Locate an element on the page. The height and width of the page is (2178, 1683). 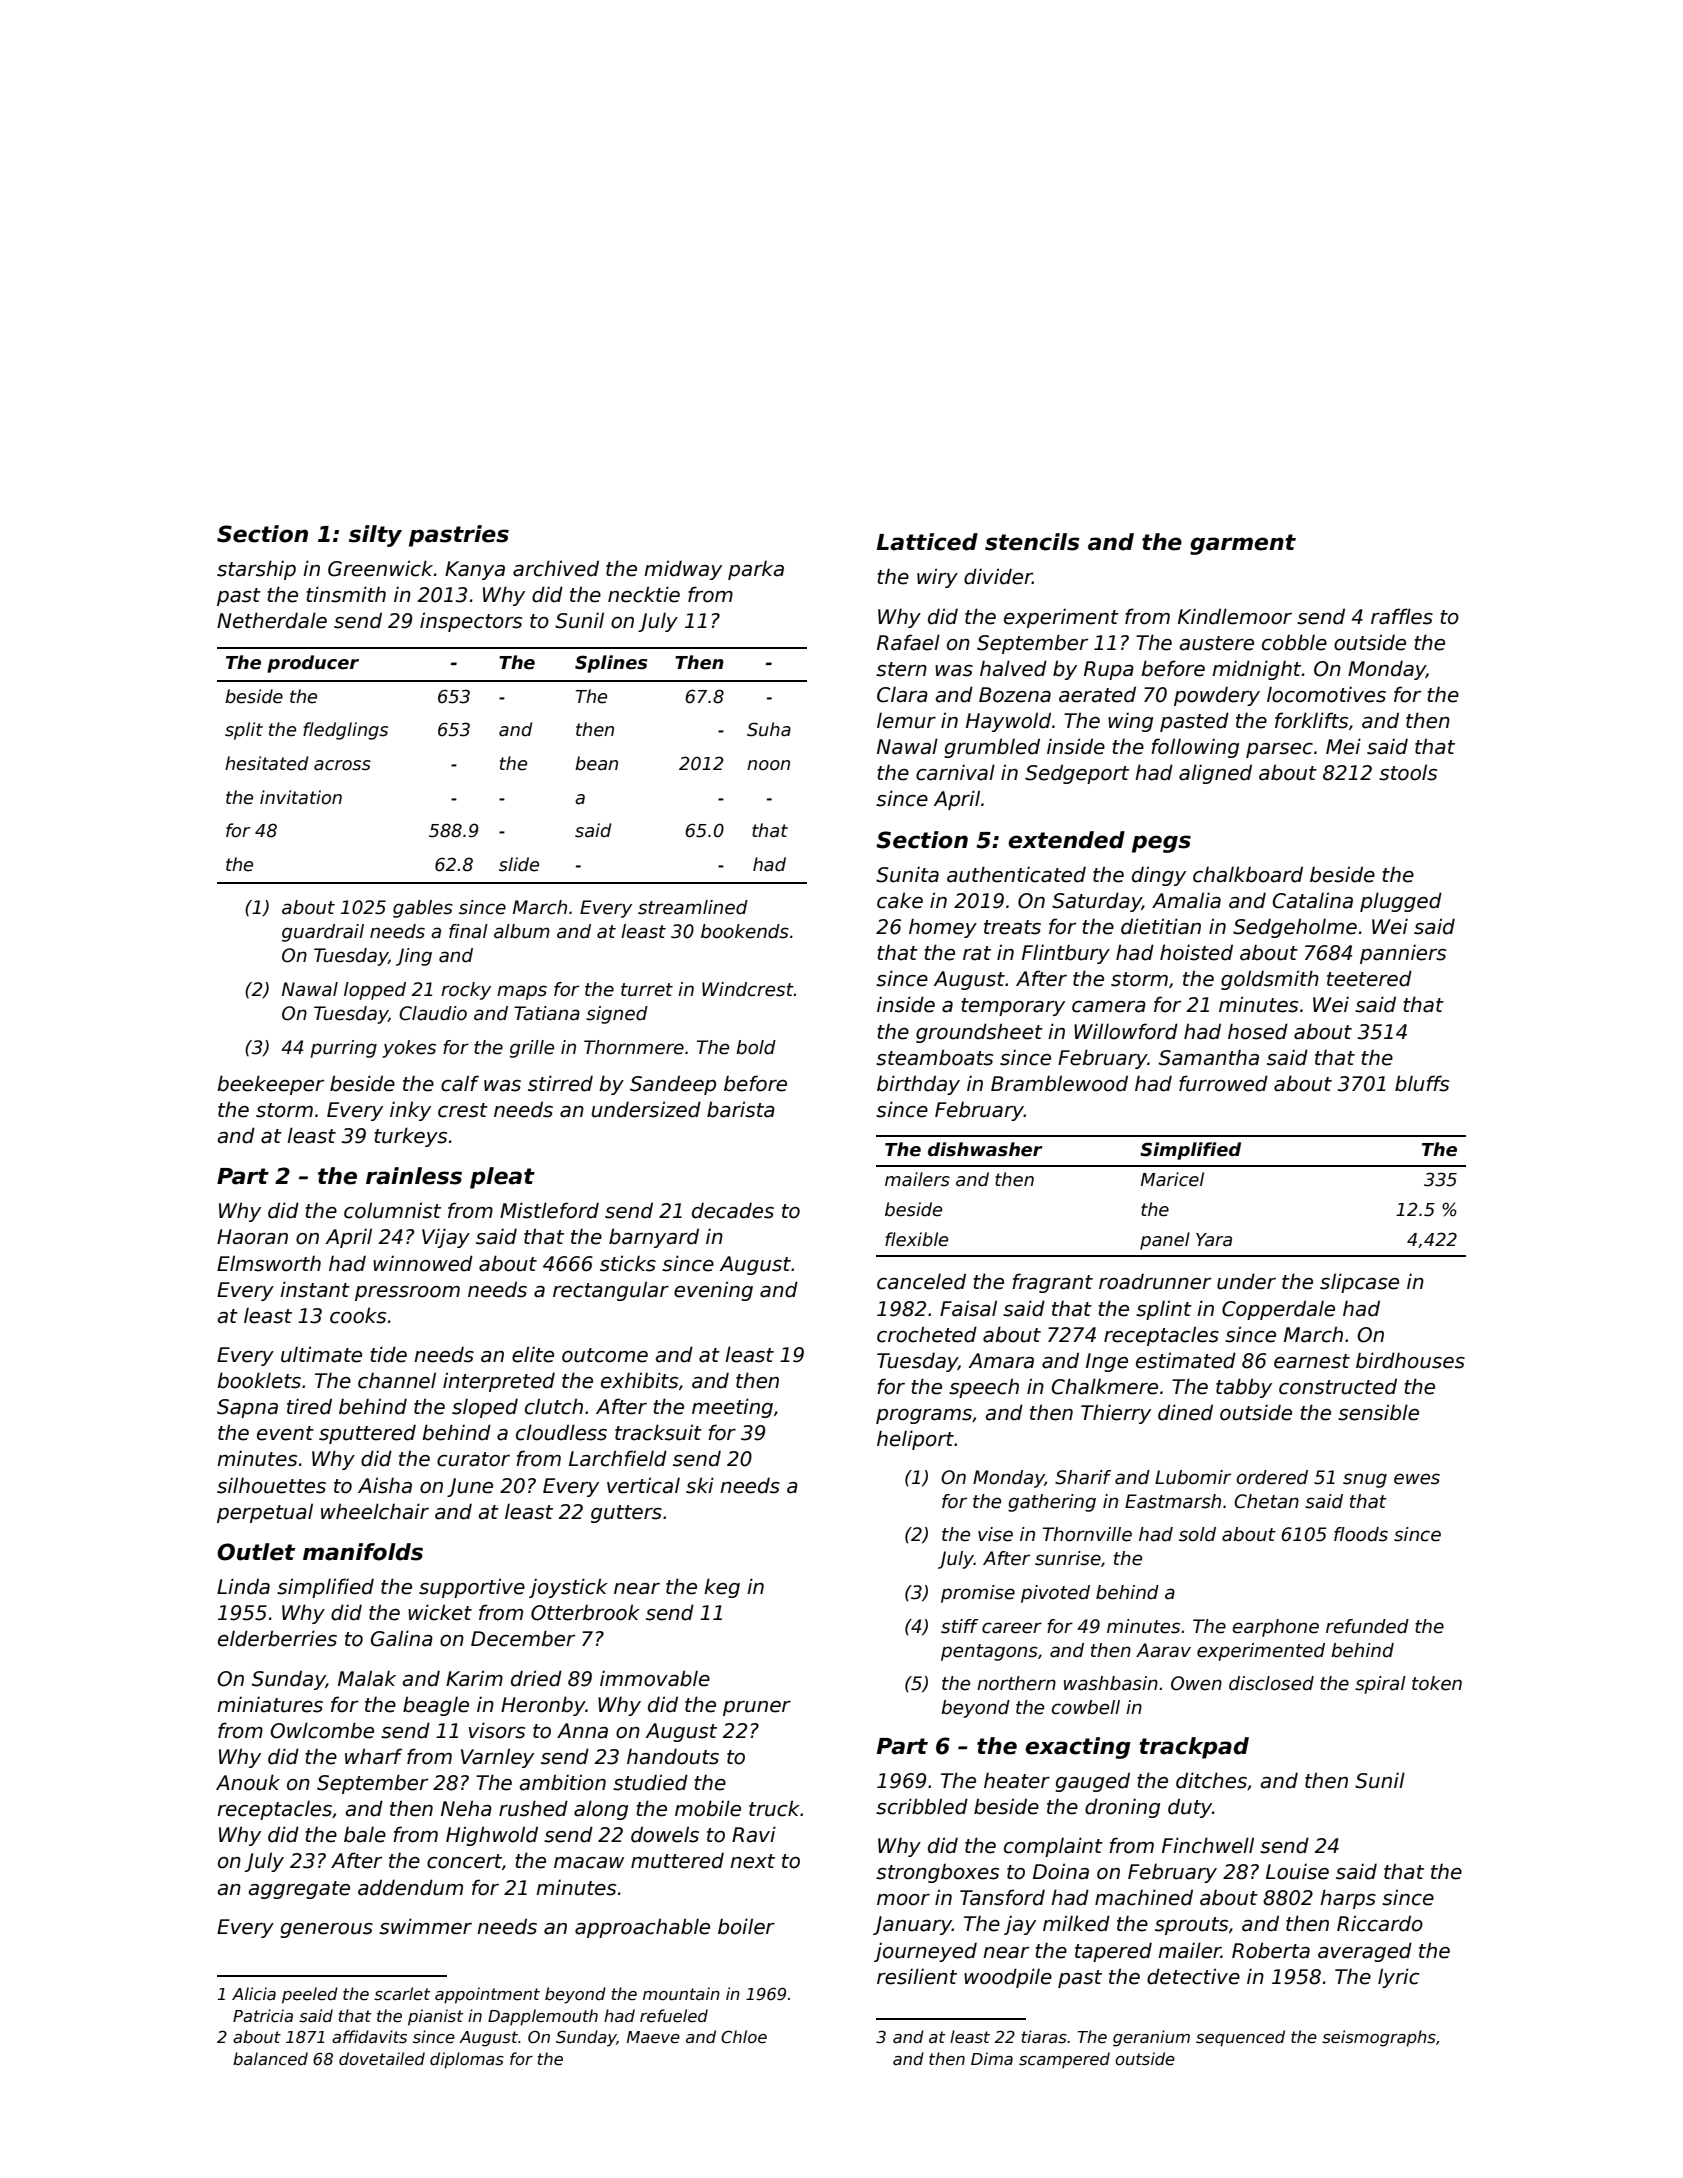
balanced is located at coordinates (270, 2059).
